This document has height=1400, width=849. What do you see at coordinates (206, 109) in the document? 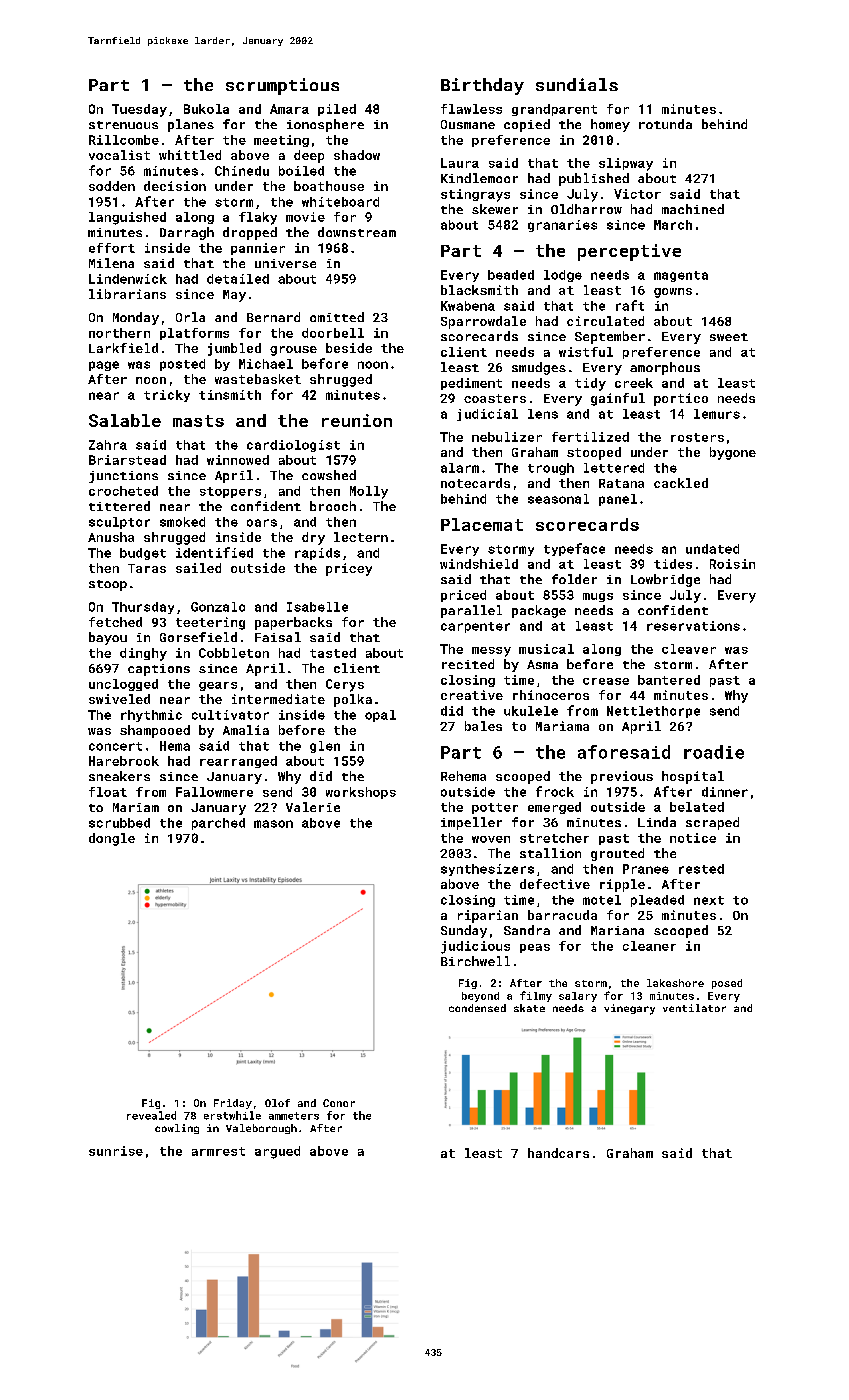
I see `Bukola` at bounding box center [206, 109].
